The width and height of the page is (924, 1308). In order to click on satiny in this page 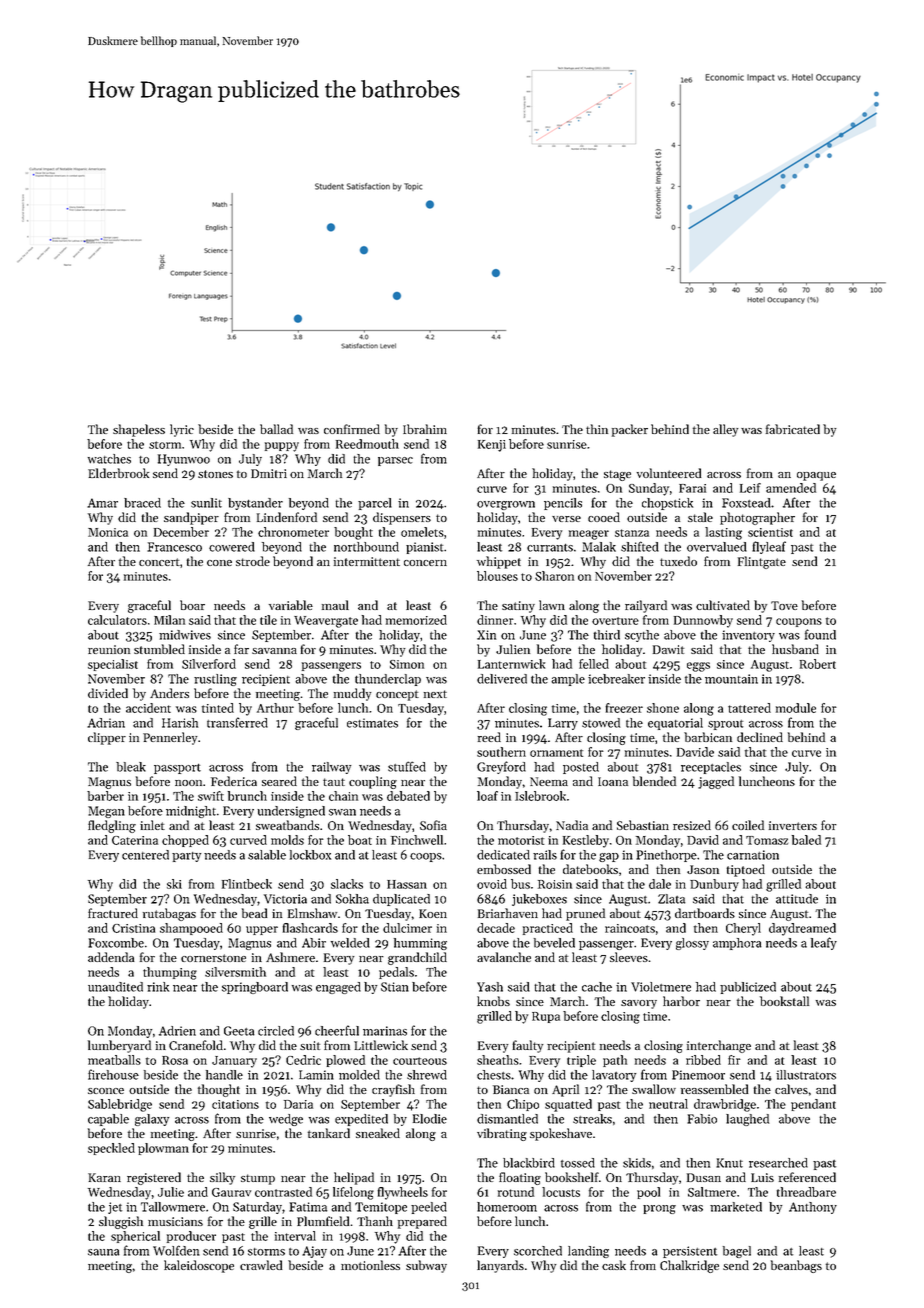, I will do `click(518, 607)`.
